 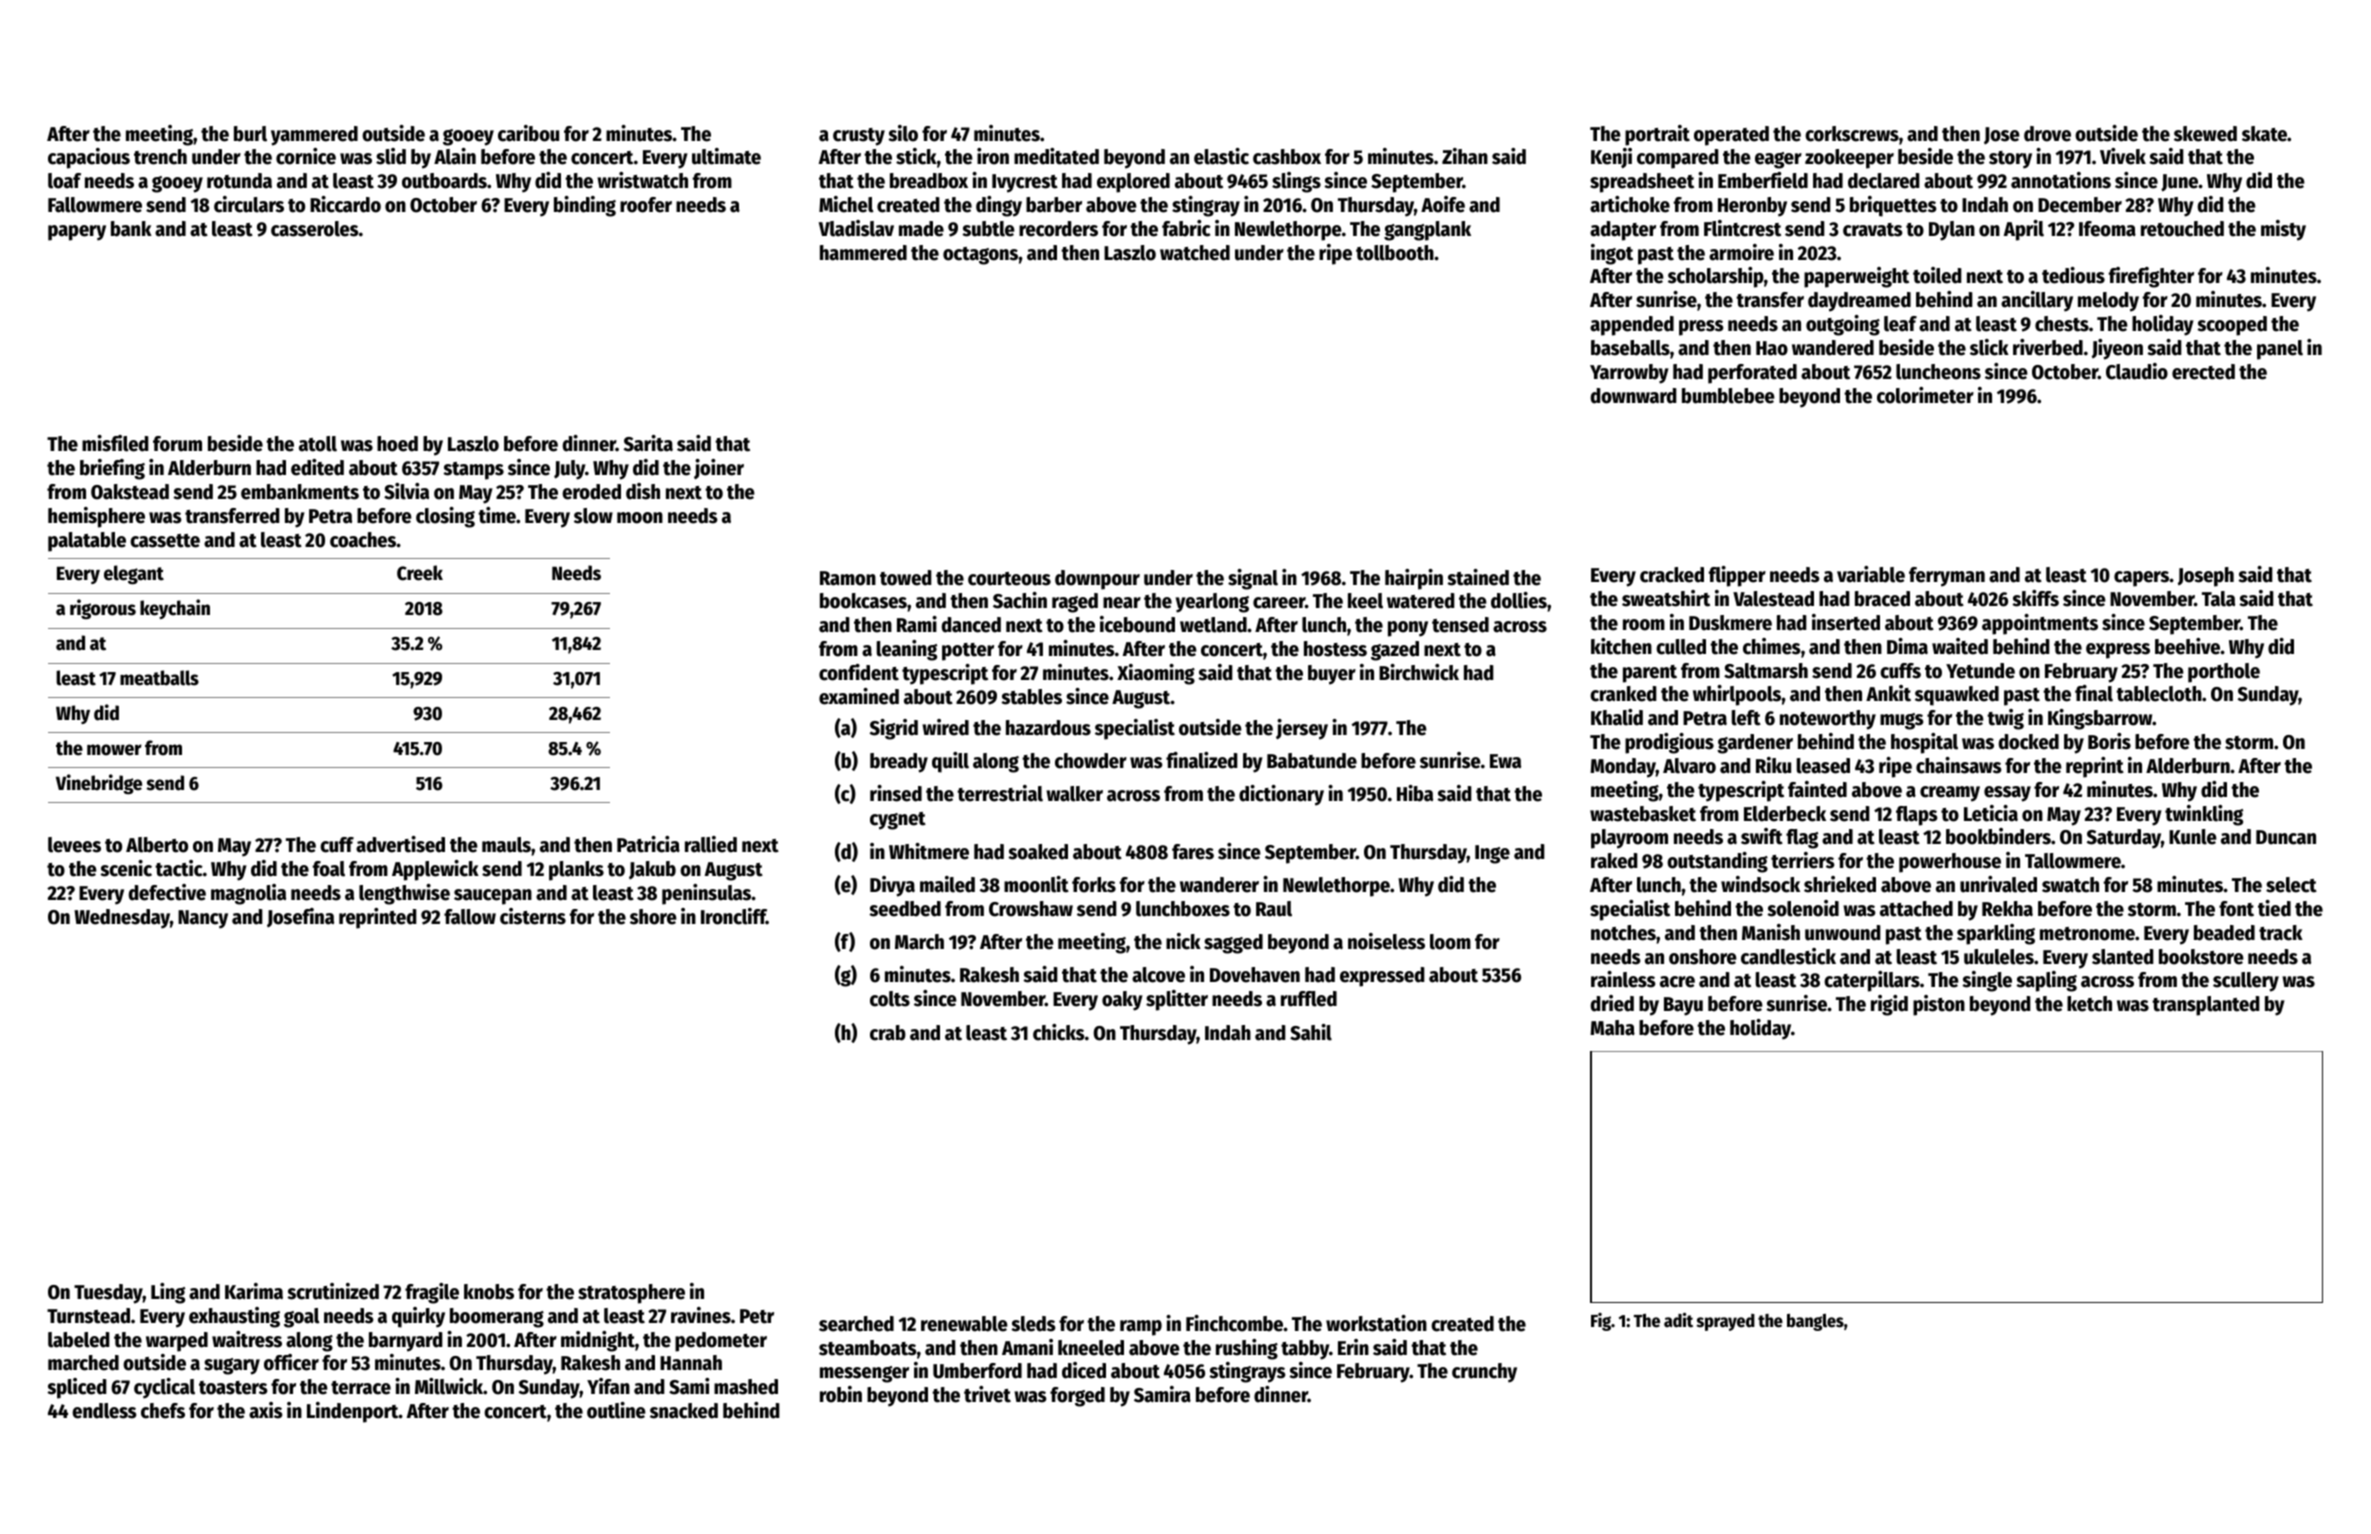 What do you see at coordinates (903, 133) in the screenshot?
I see `silo` at bounding box center [903, 133].
